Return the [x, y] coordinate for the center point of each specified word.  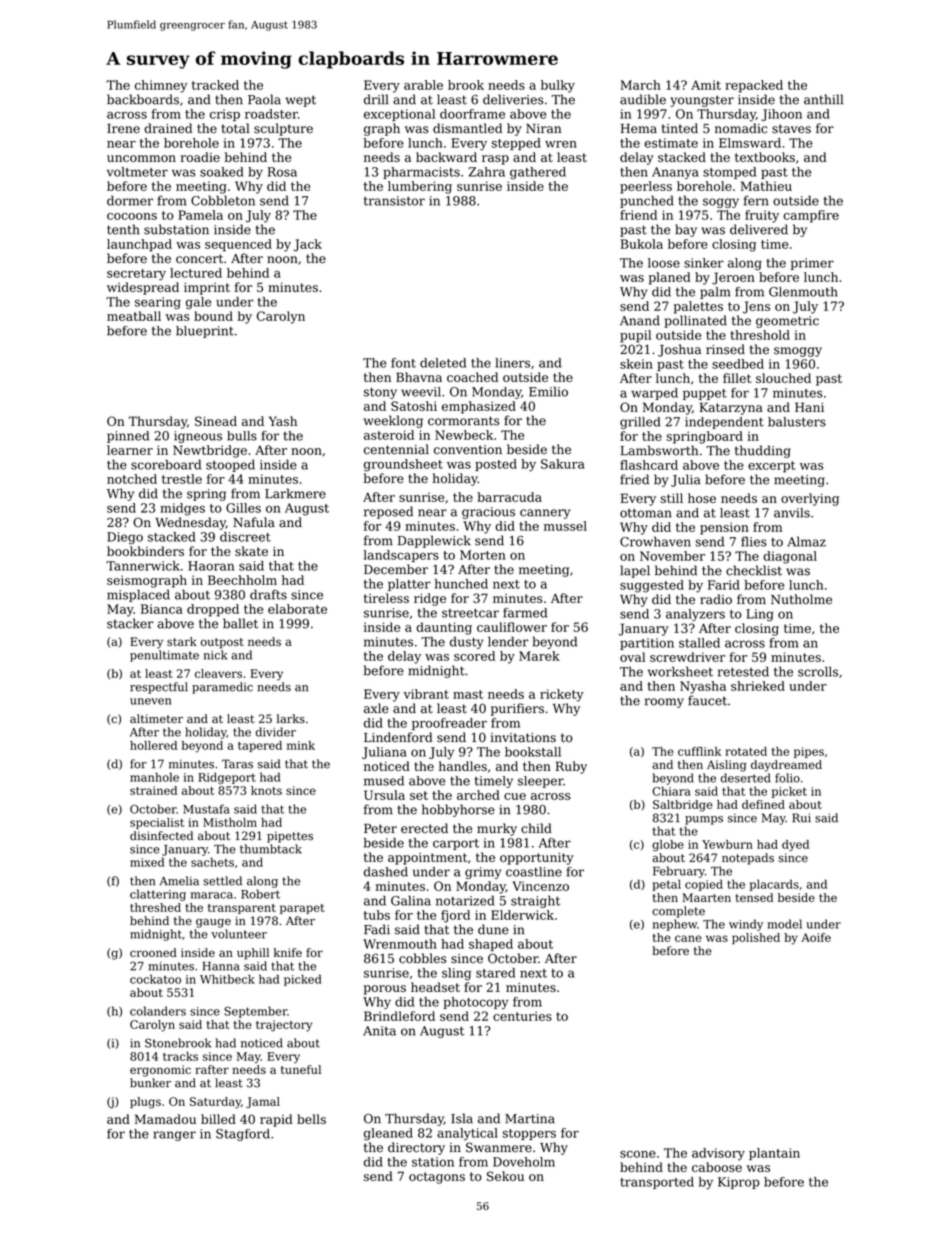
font [403, 363]
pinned [128, 437]
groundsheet [403, 465]
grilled [640, 423]
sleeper [540, 782]
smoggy [798, 352]
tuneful [301, 1069]
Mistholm [230, 822]
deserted [746, 778]
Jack [308, 245]
